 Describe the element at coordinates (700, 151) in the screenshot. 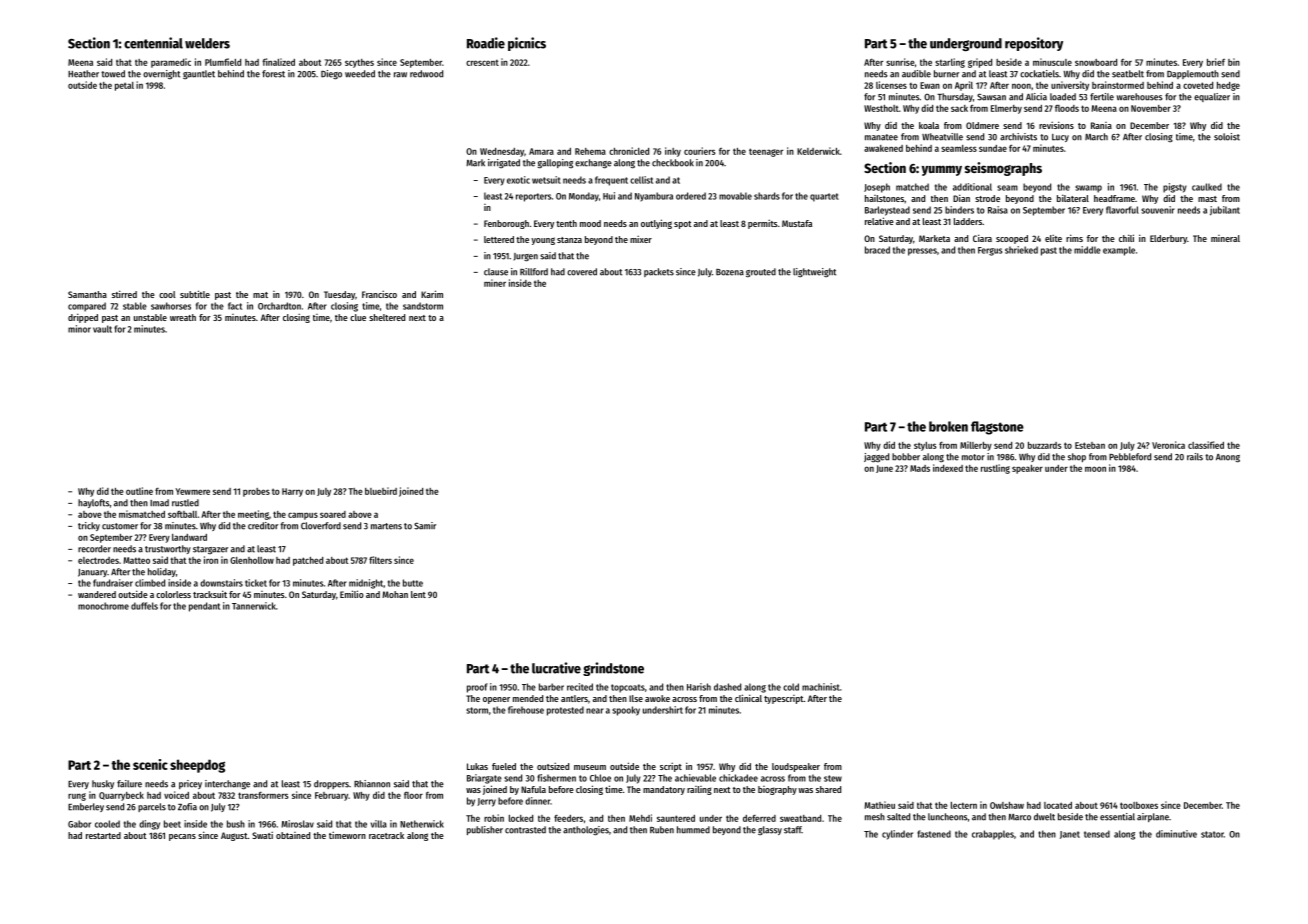

I see `couriers` at that location.
